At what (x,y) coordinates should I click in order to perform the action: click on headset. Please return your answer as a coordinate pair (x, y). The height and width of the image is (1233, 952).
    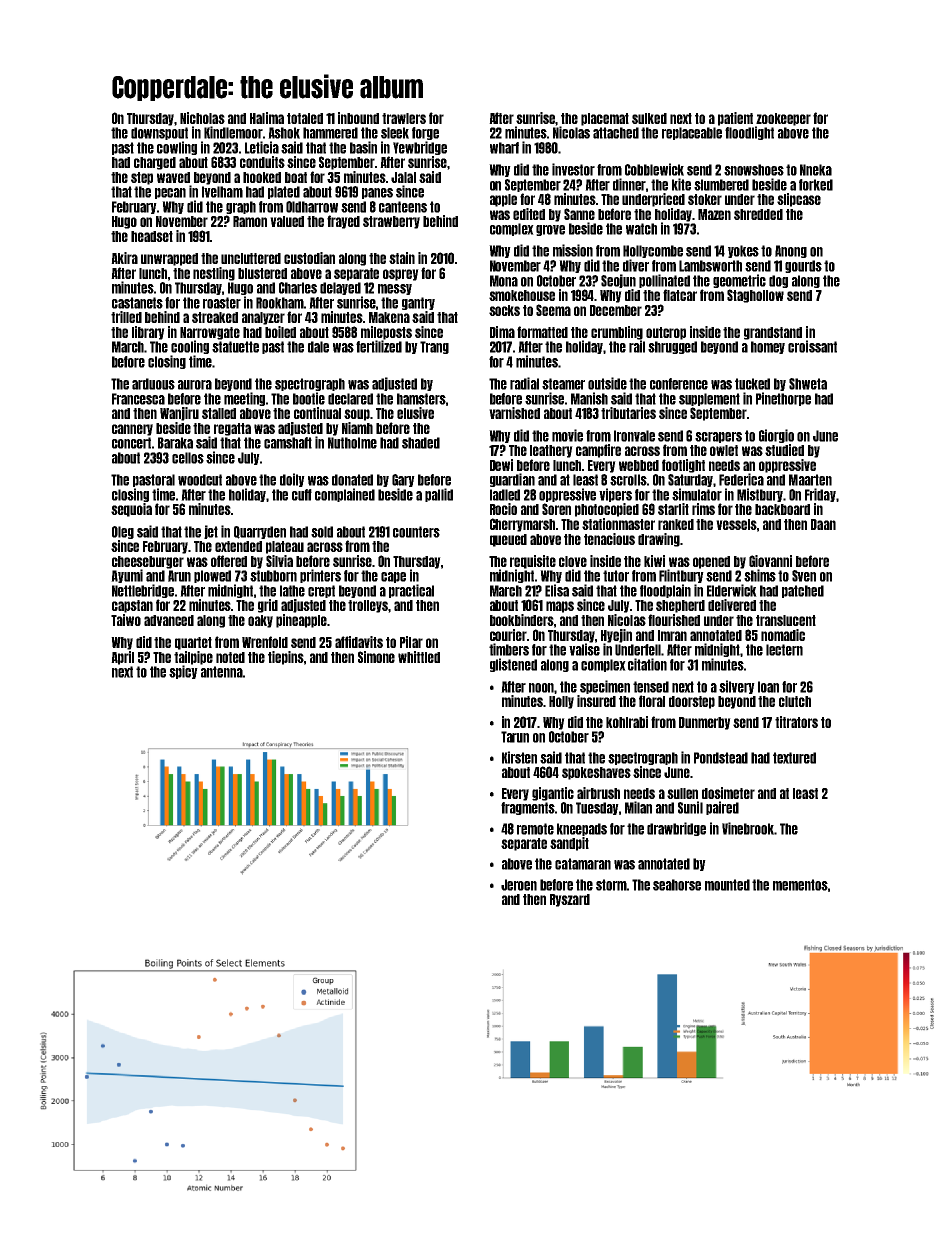
    Looking at the image, I should click on (152, 236).
